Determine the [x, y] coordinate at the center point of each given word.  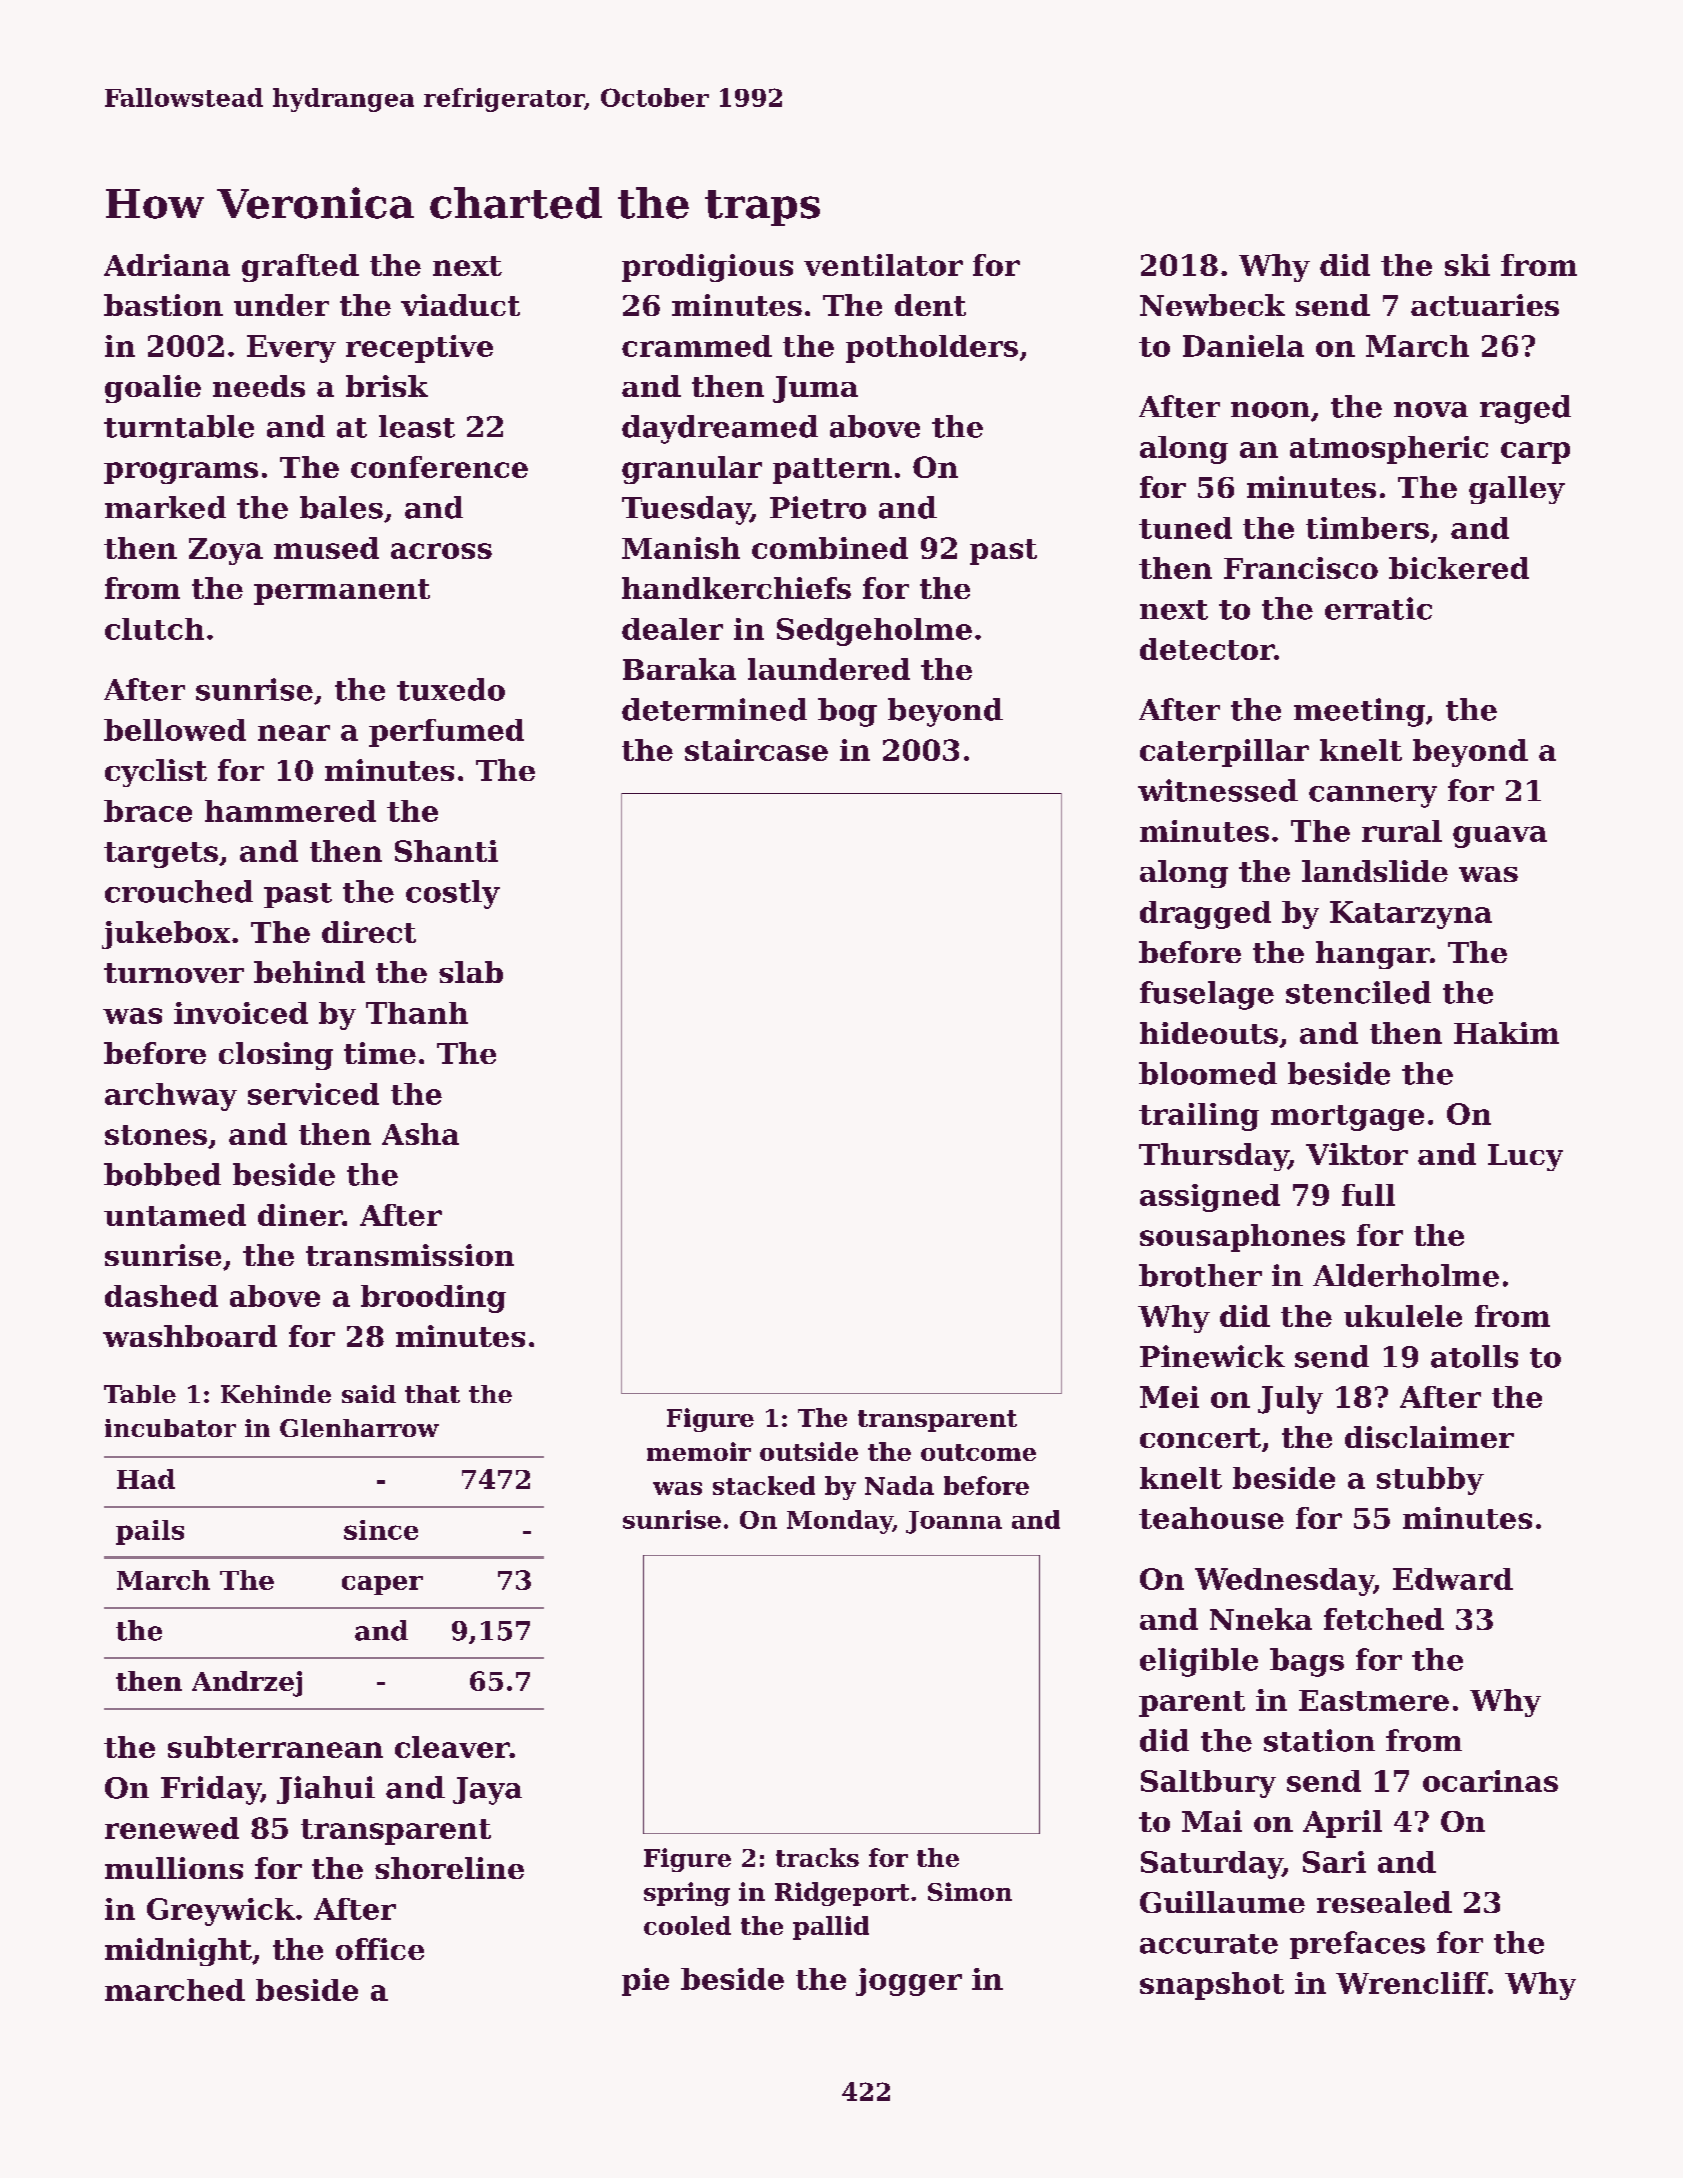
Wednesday [1284, 1582]
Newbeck [1212, 305]
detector [1207, 649]
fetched [1384, 1619]
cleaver [452, 1747]
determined [714, 709]
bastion [163, 305]
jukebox [166, 935]
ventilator [883, 265]
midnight [178, 1952]
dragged [1205, 915]
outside [809, 1451]
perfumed [446, 733]
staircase [756, 750]
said [369, 1394]
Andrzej [247, 1684]
